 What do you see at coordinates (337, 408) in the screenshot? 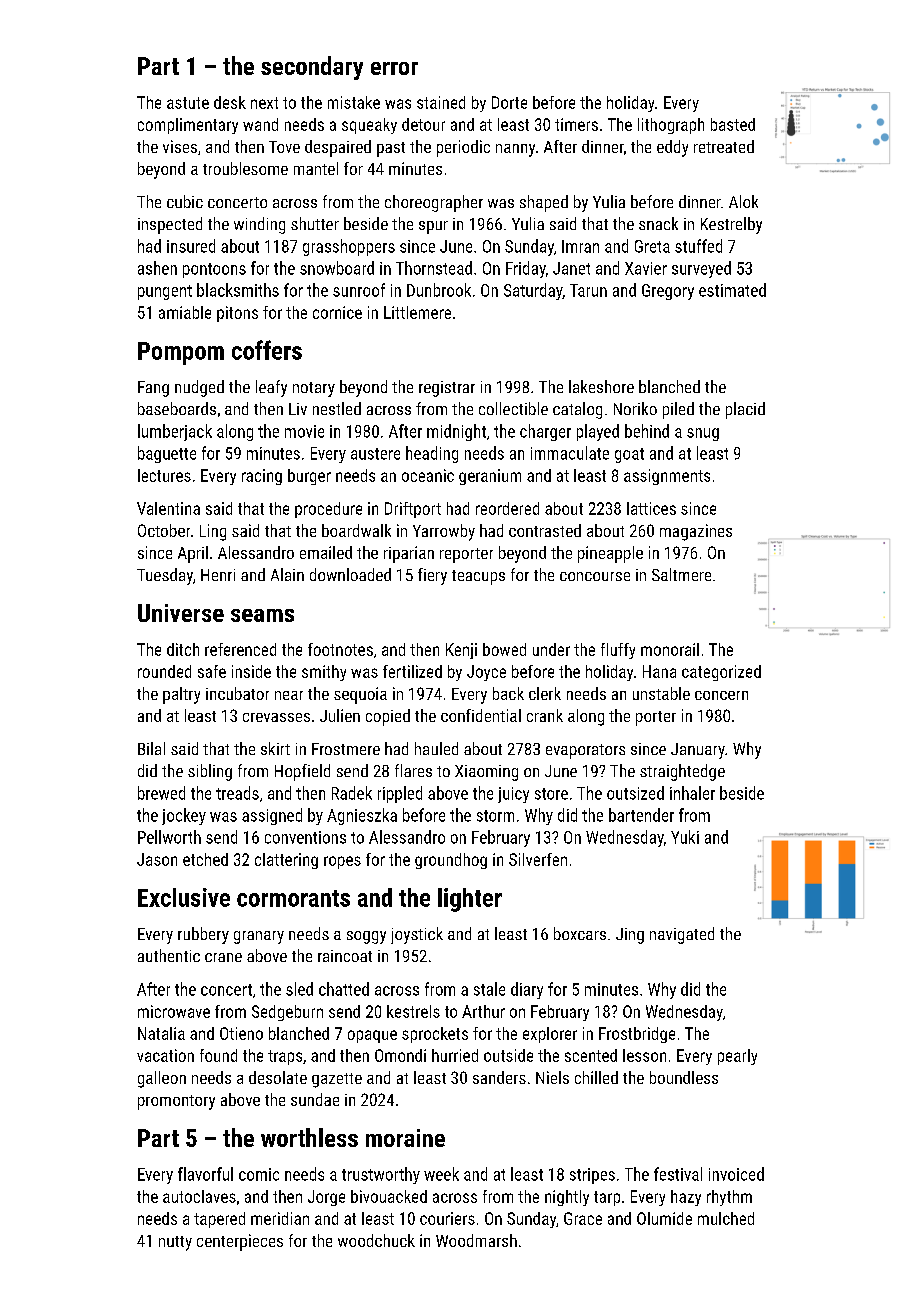
I see `nestled` at bounding box center [337, 408].
